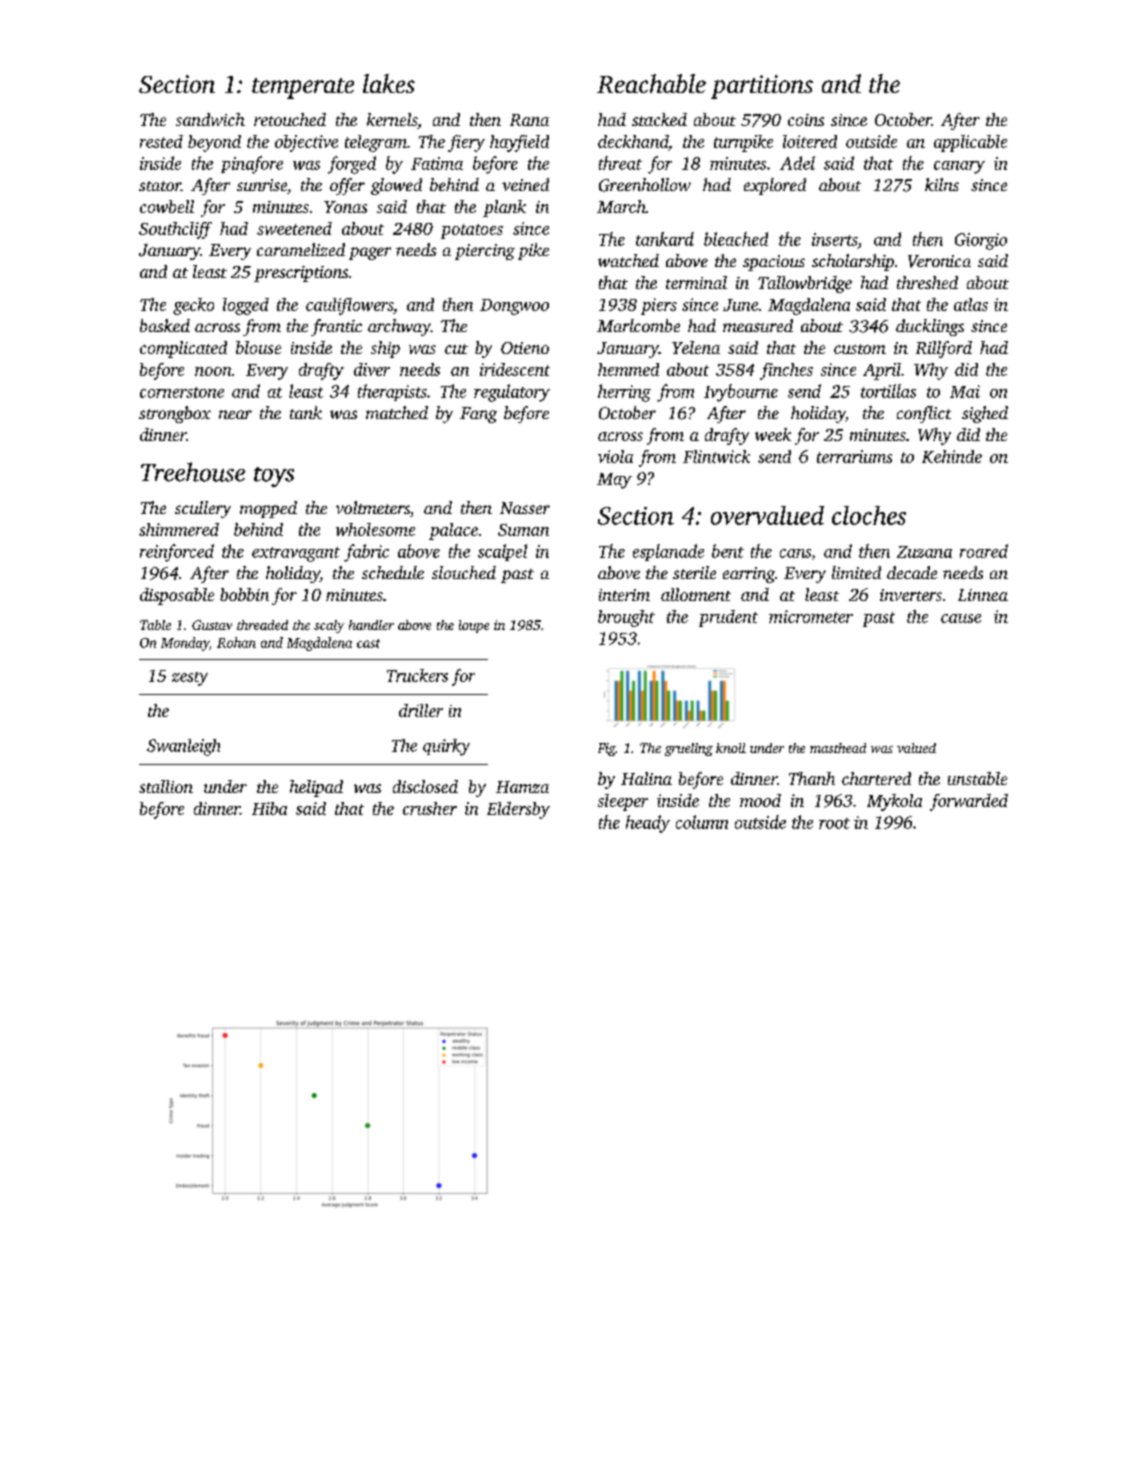 Image resolution: width=1147 pixels, height=1484 pixels. Describe the element at coordinates (924, 552) in the screenshot. I see `Zuzana` at that location.
